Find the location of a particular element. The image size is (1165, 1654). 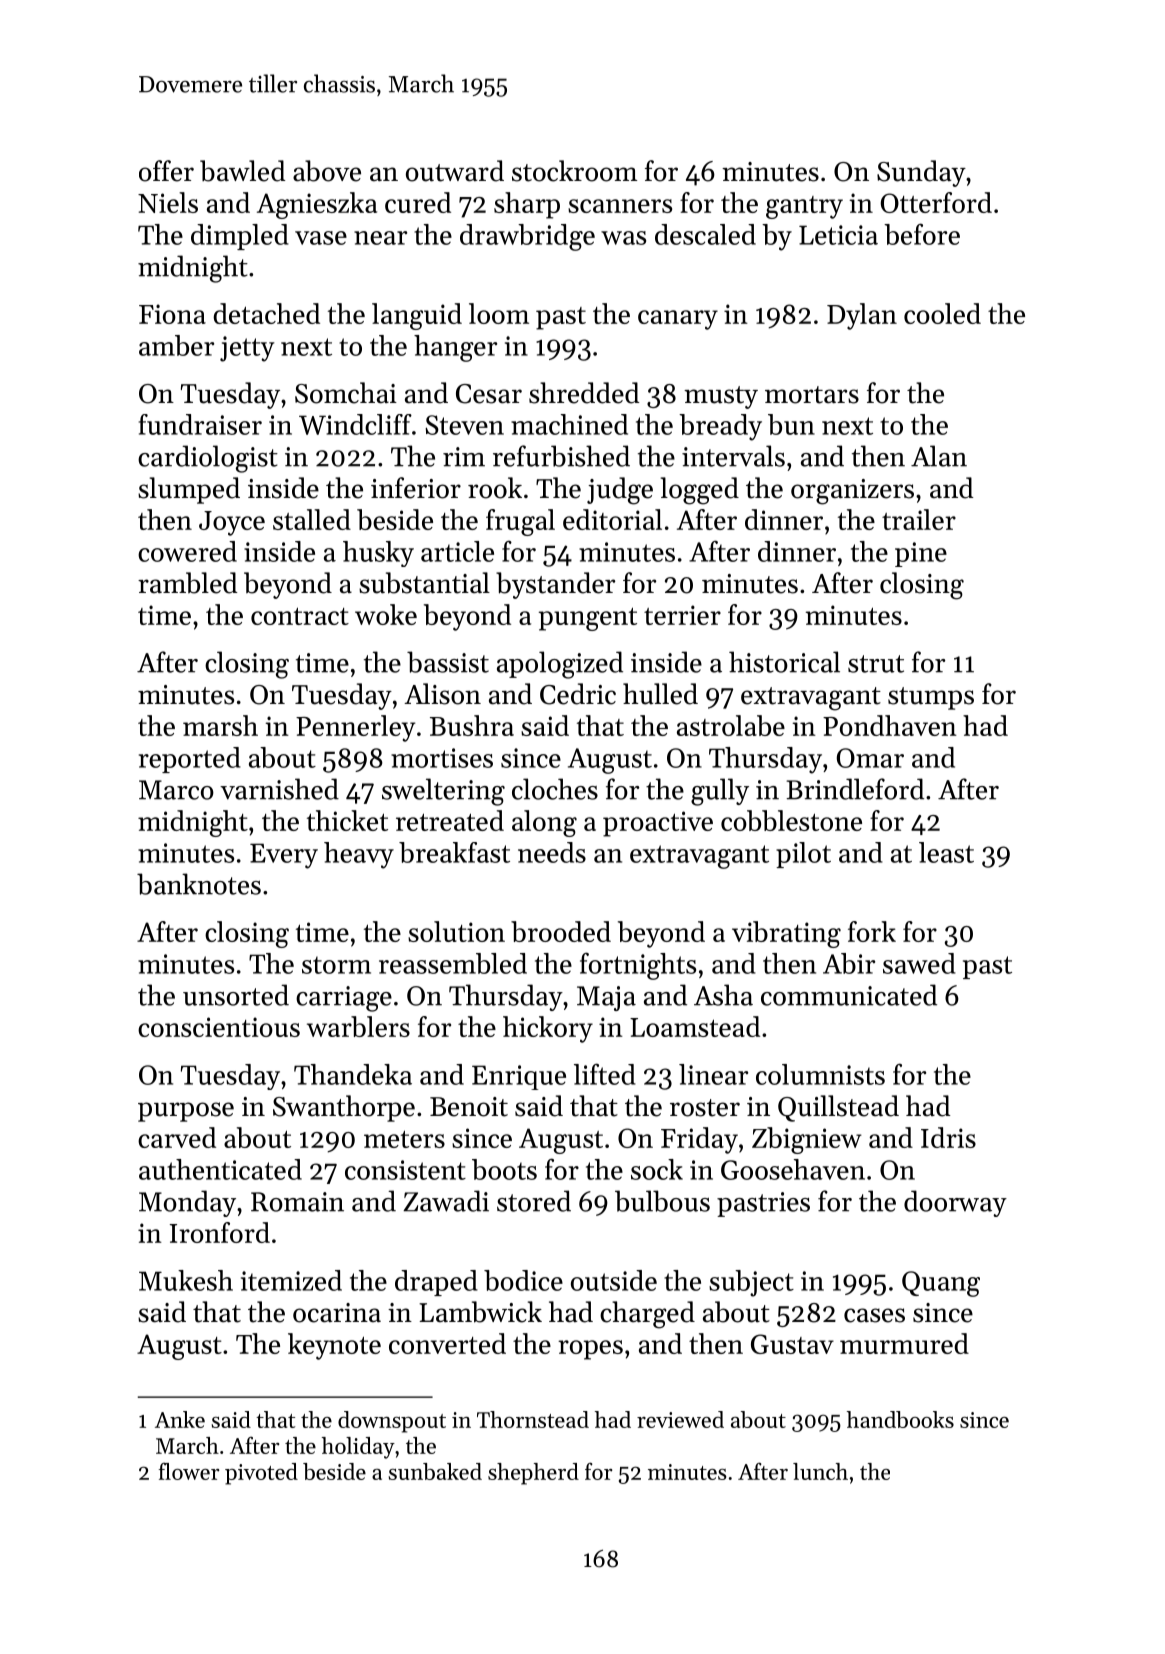

flower is located at coordinates (189, 1471).
